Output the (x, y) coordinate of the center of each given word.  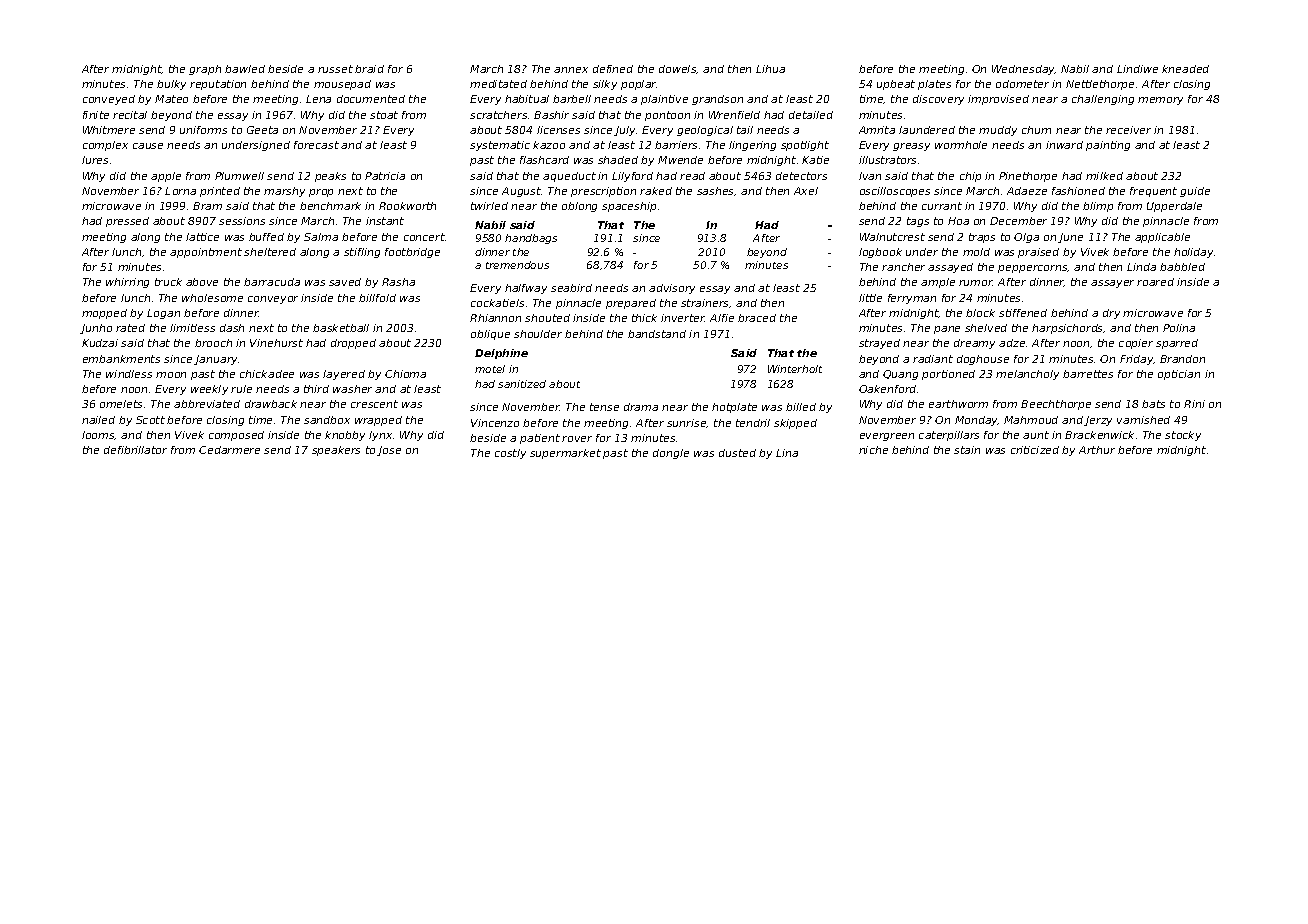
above (202, 282)
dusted (737, 453)
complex (105, 146)
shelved (986, 328)
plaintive (664, 100)
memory (1160, 101)
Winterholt (795, 369)
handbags (531, 239)
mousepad (342, 85)
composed (236, 436)
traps (982, 238)
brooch (213, 343)
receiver (1128, 130)
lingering (752, 146)
